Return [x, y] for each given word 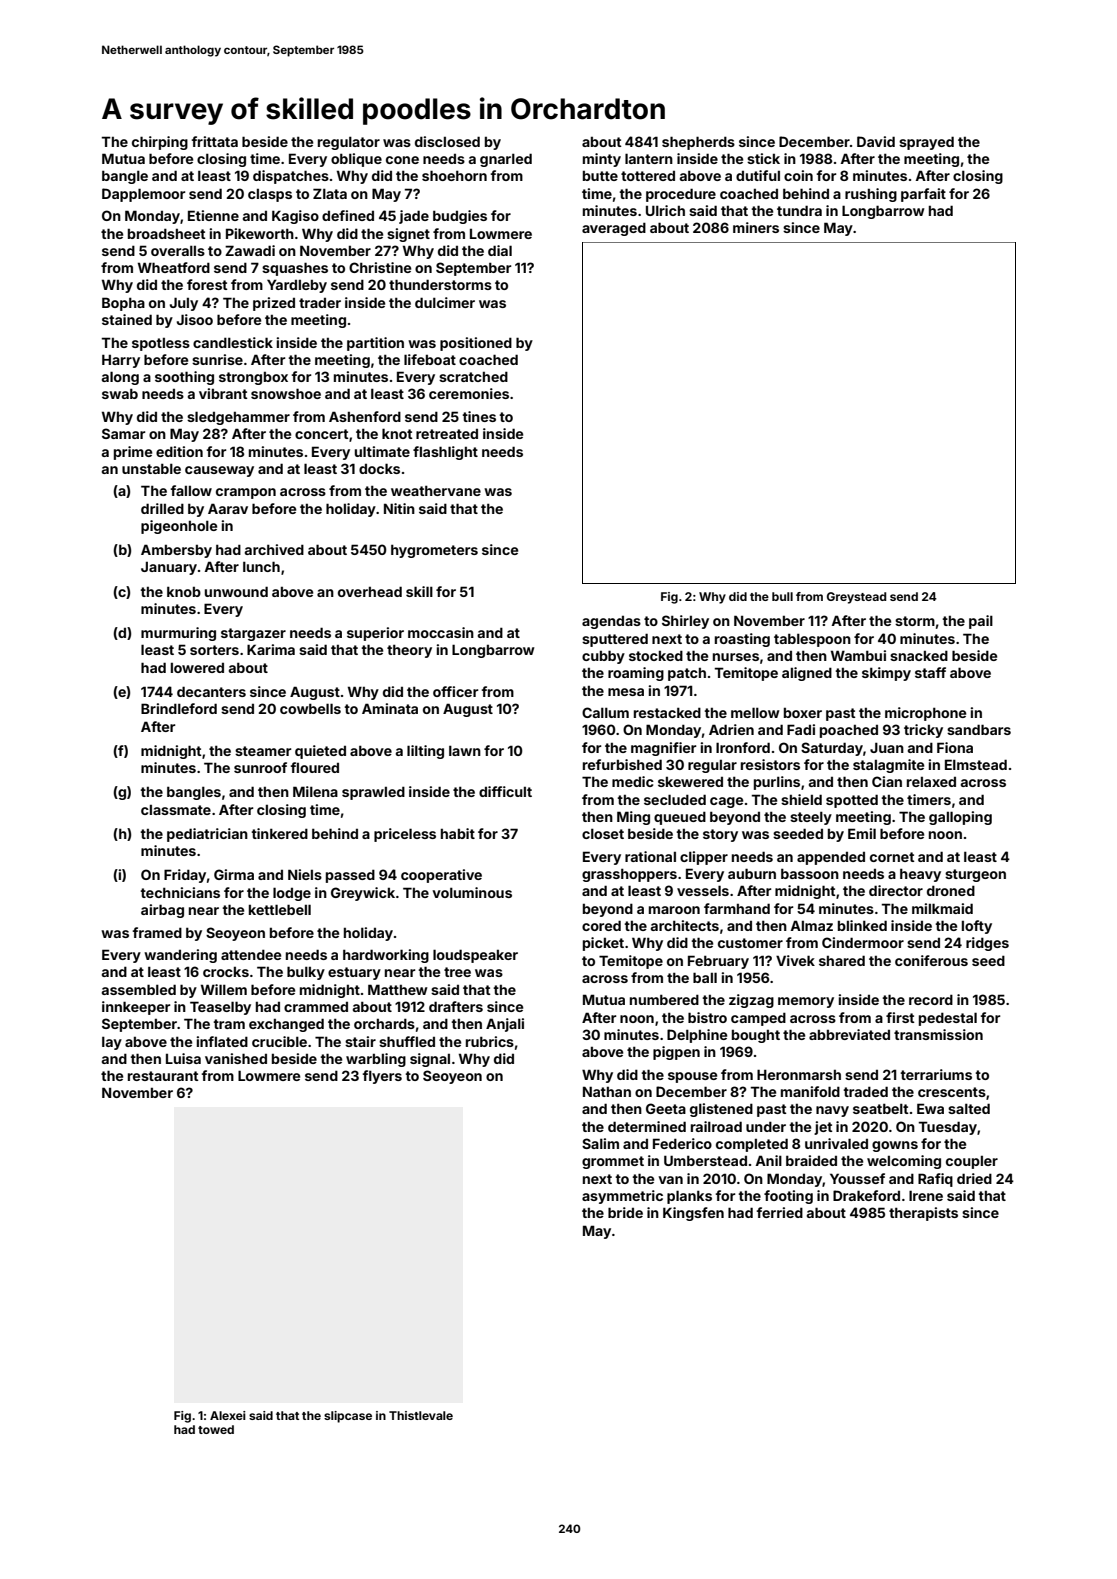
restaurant [163, 1076]
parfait [923, 195]
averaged [614, 229]
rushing [871, 195]
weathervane [436, 490]
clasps [270, 195]
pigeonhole [179, 527]
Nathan [607, 1091]
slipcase [348, 1417]
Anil [768, 1160]
